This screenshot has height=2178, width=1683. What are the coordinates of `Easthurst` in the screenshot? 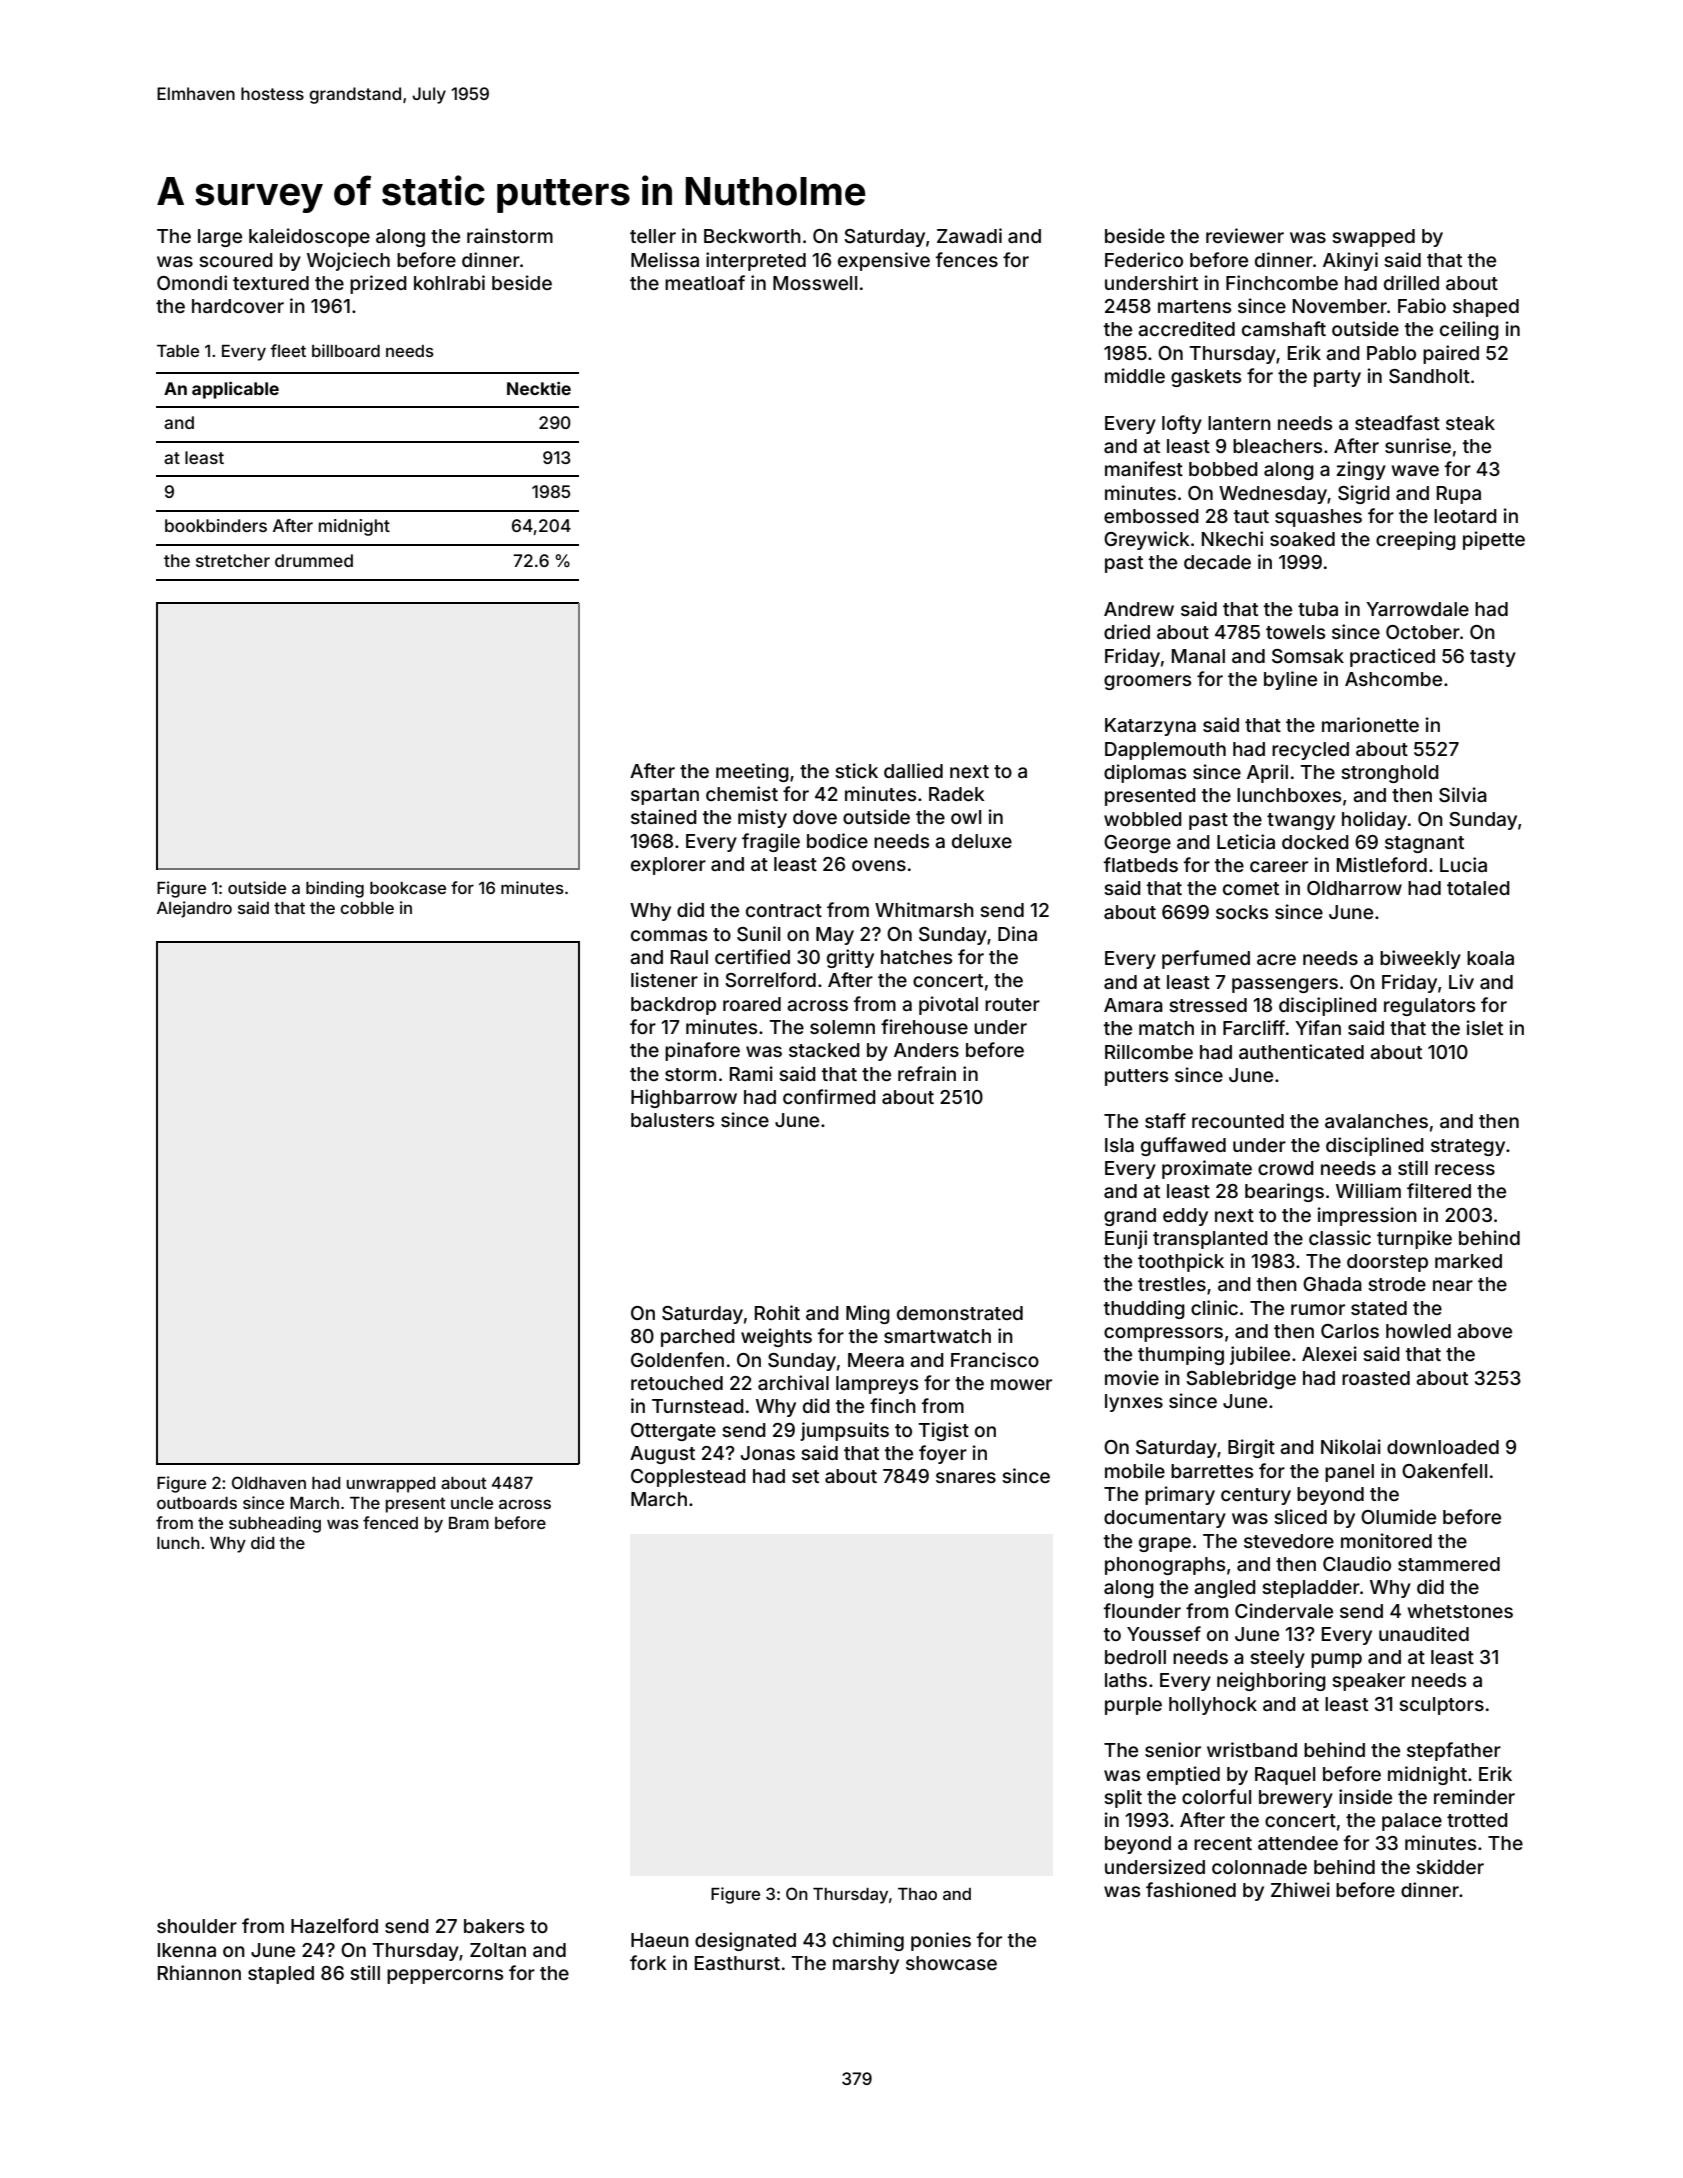 It's located at (737, 1963).
